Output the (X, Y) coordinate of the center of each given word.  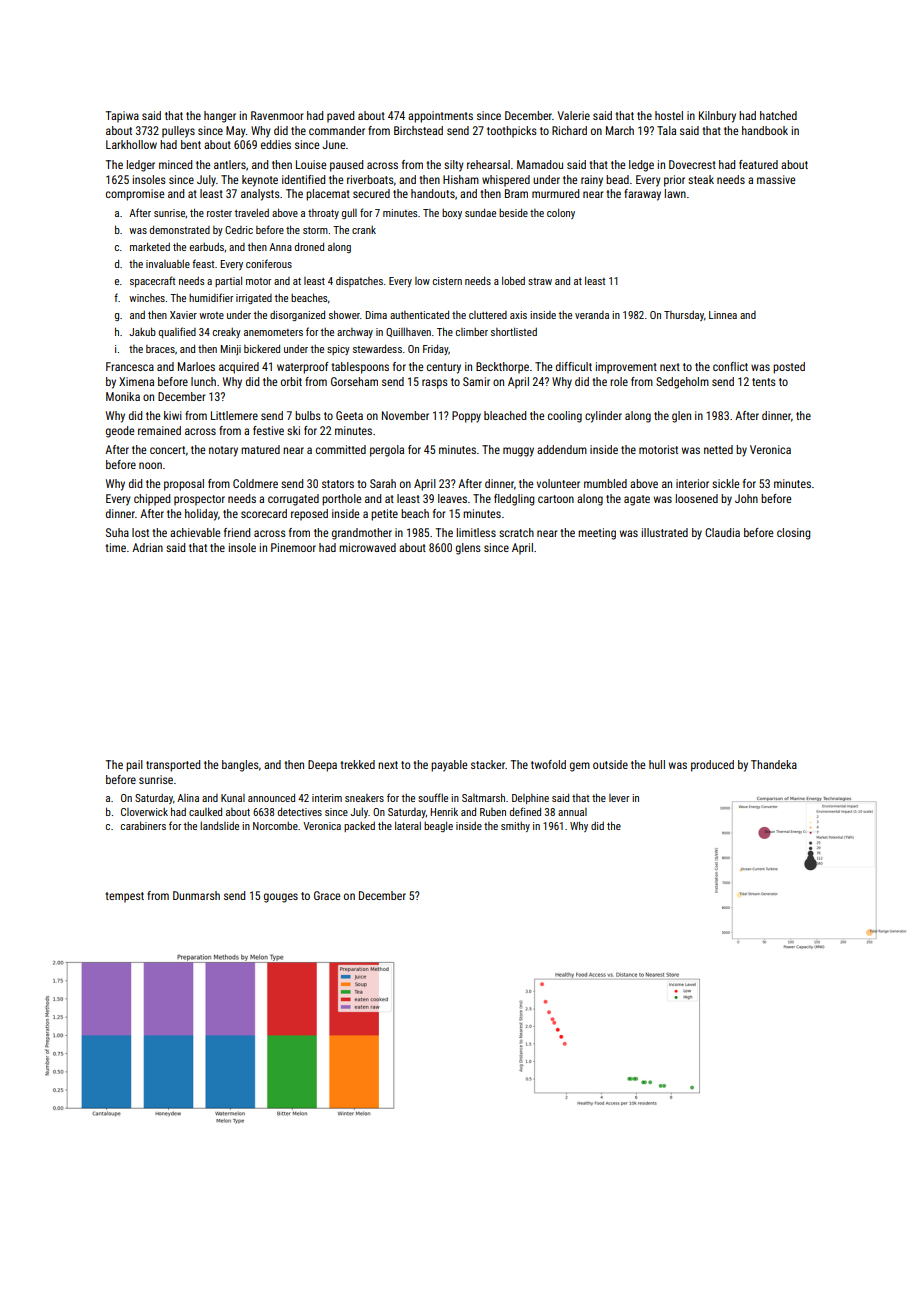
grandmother (362, 534)
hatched (778, 115)
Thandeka (774, 764)
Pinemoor (293, 547)
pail (134, 766)
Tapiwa (122, 117)
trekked (357, 764)
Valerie (574, 115)
